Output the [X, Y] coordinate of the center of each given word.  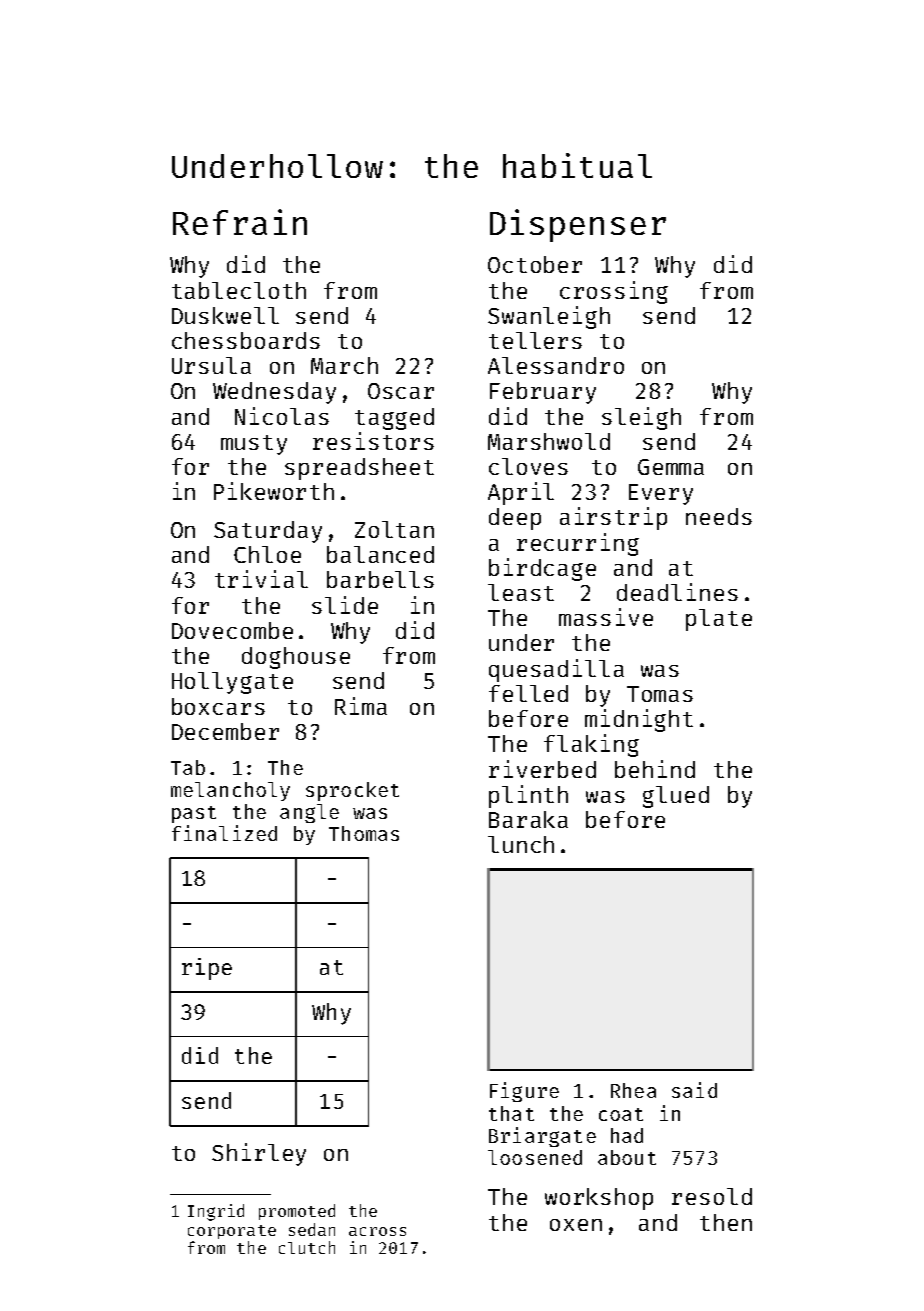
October [535, 264]
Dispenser [578, 225]
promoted [297, 1212]
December [225, 731]
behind [655, 769]
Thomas [364, 833]
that [511, 1113]
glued [676, 797]
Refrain [240, 222]
